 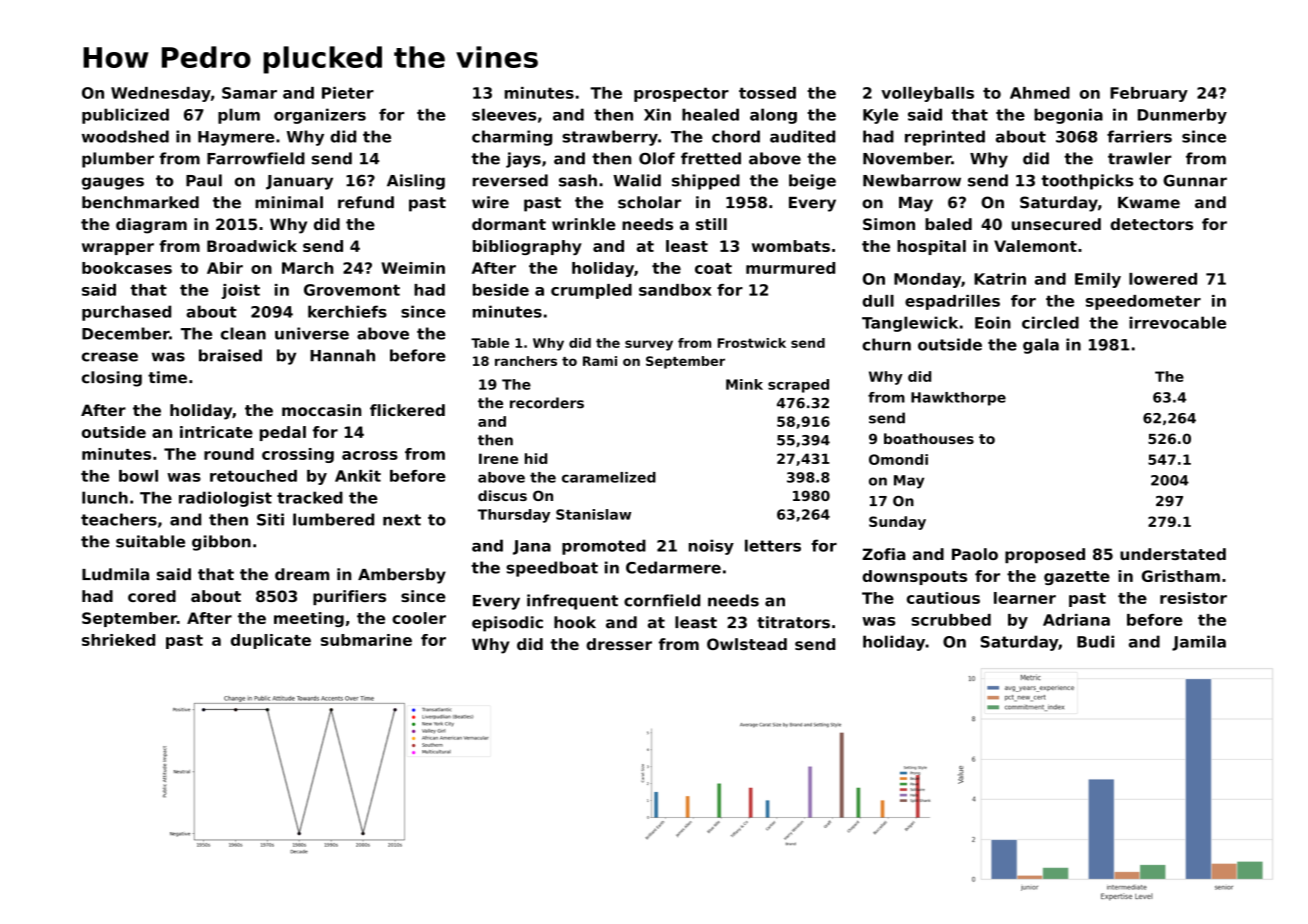 I want to click on dresser, so click(x=619, y=644).
